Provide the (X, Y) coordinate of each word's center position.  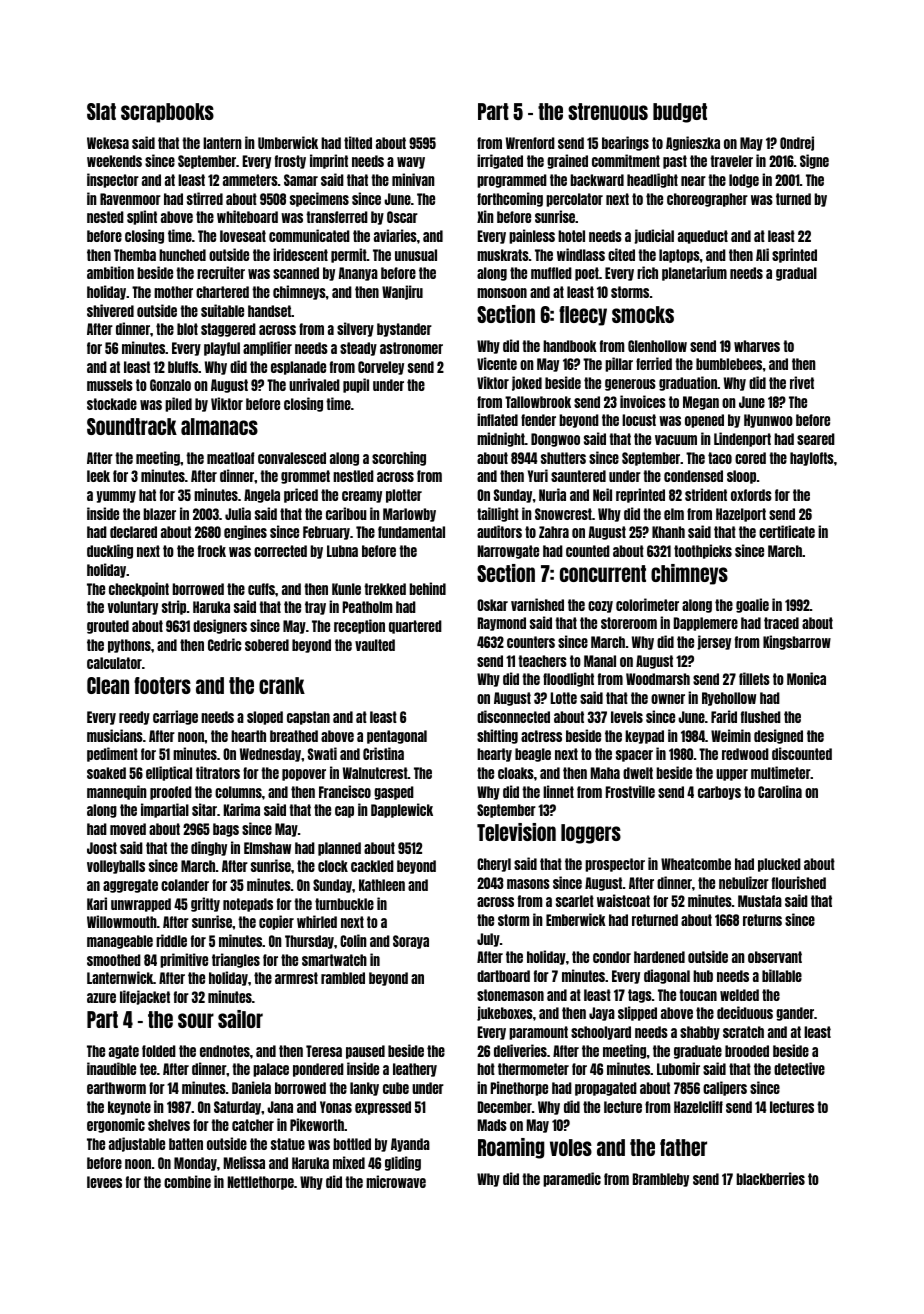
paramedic (572, 1179)
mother (173, 292)
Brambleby (661, 1180)
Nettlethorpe (261, 1183)
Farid (724, 716)
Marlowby (409, 515)
